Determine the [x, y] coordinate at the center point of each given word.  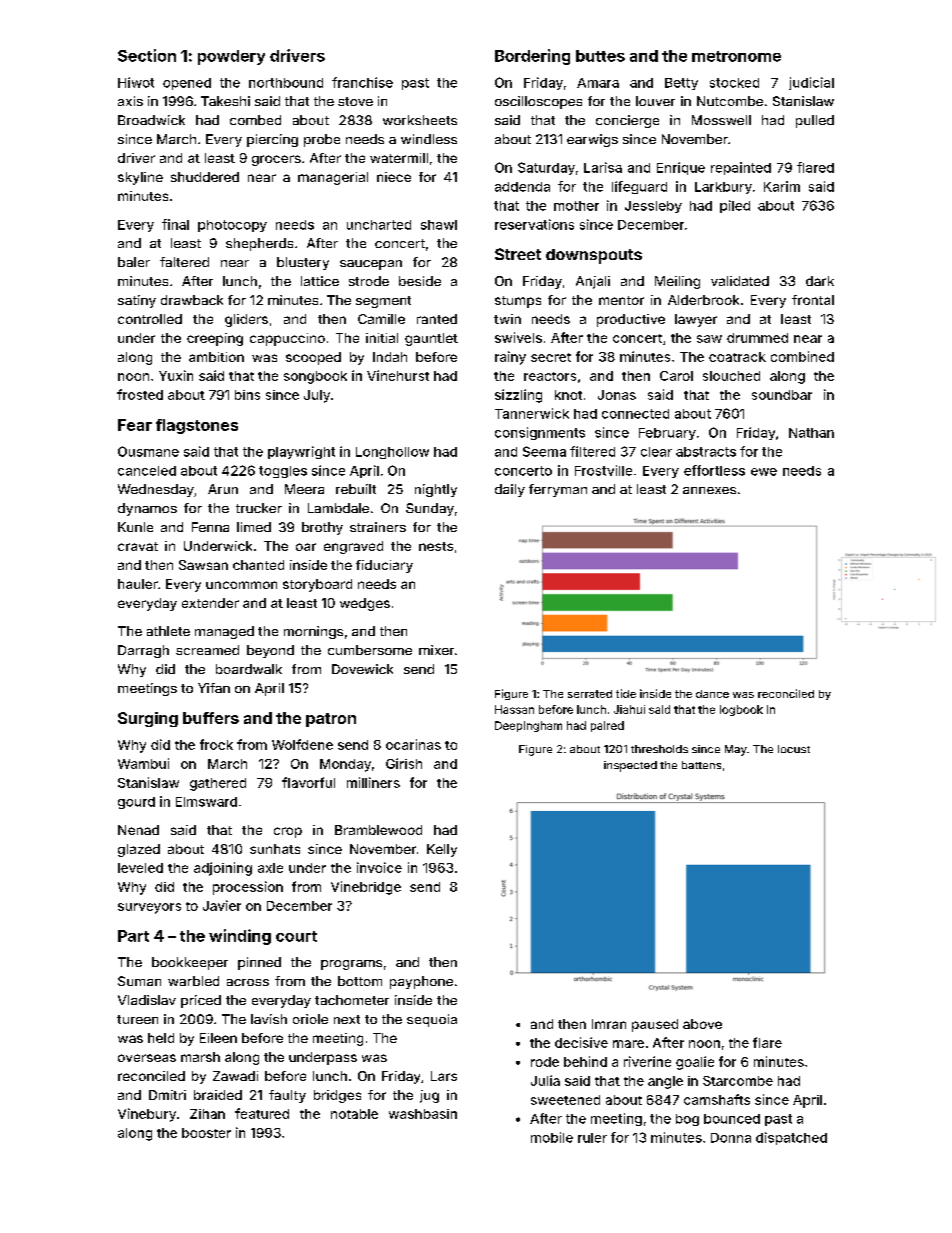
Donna [731, 1138]
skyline [140, 178]
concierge [627, 121]
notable [354, 1114]
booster [206, 1133]
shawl [439, 225]
